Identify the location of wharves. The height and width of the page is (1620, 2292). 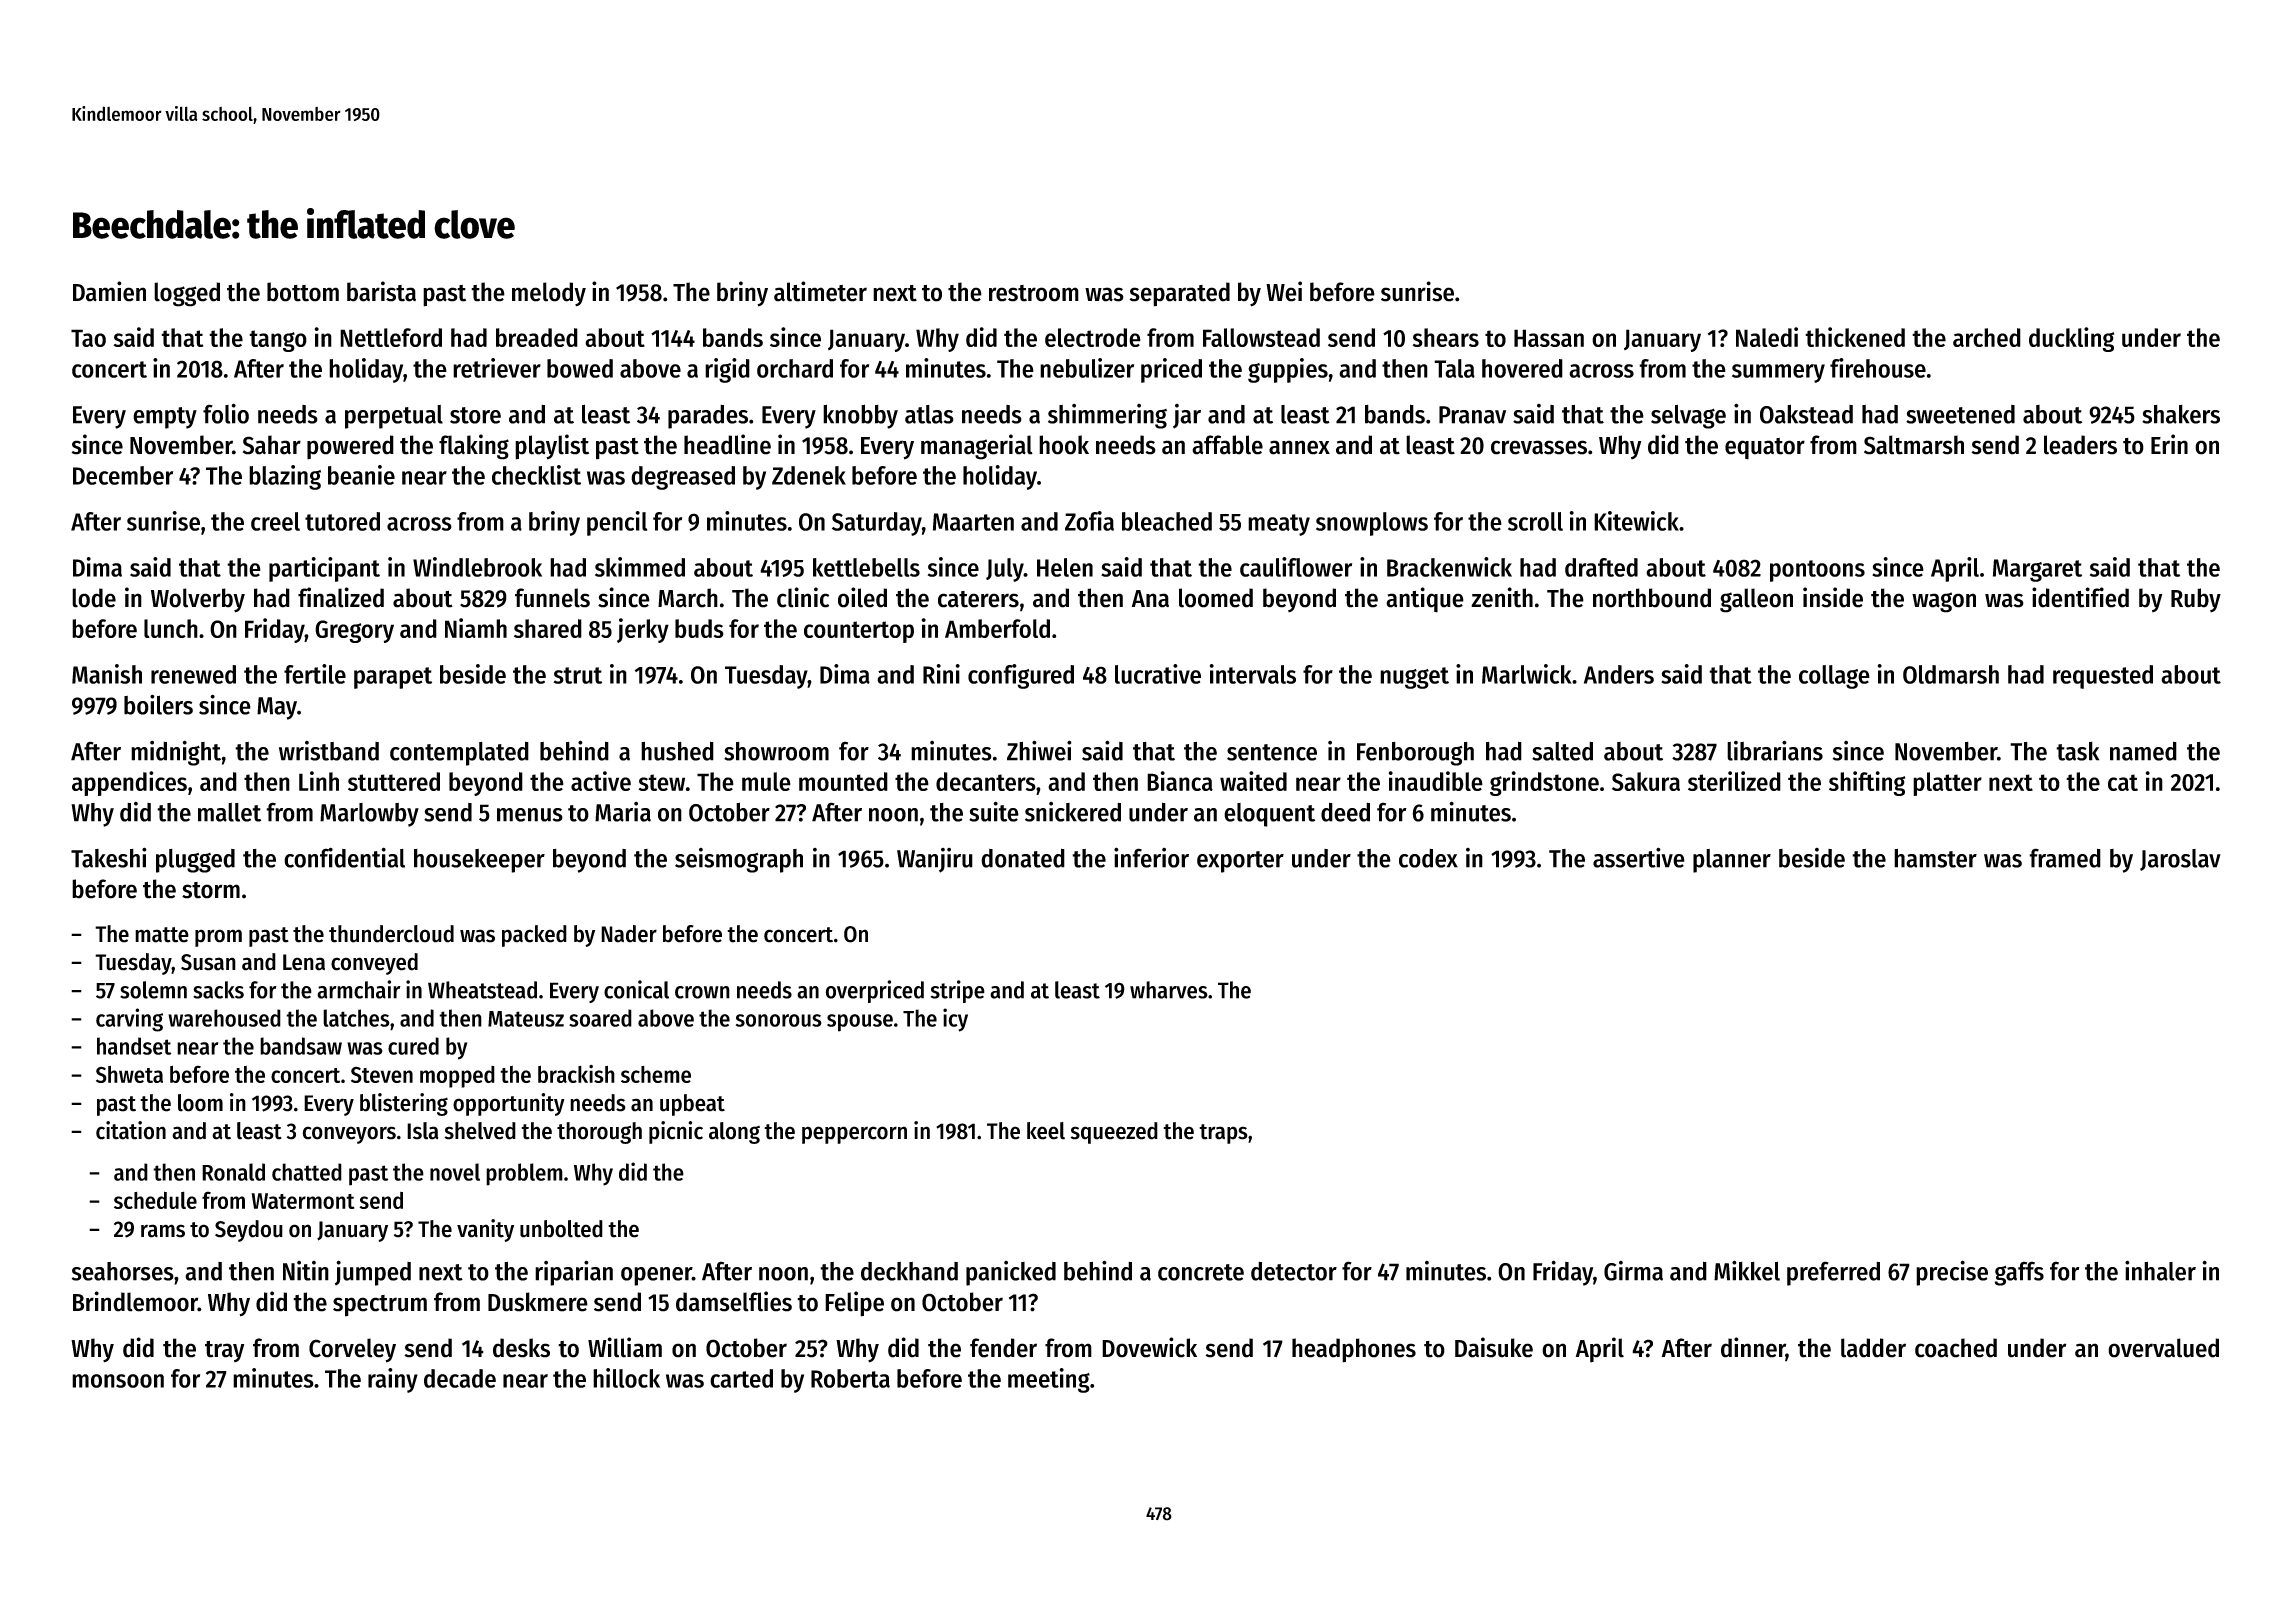
(1169, 990).
